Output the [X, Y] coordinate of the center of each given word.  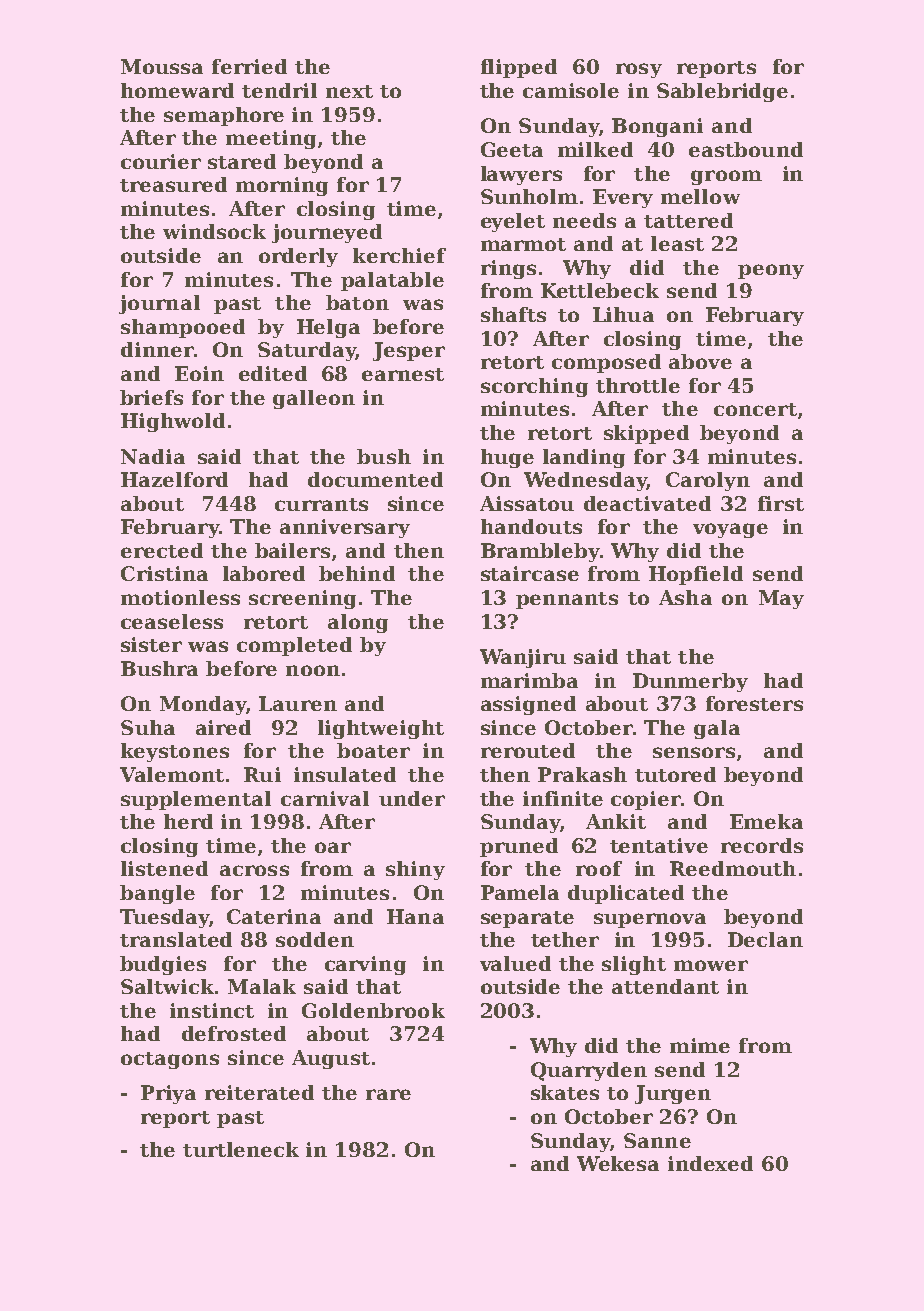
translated [176, 939]
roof [599, 868]
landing [584, 458]
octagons [170, 1060]
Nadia [153, 456]
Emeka [766, 821]
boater [373, 750]
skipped [646, 434]
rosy [639, 70]
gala [717, 729]
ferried [249, 66]
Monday [203, 705]
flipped [519, 68]
